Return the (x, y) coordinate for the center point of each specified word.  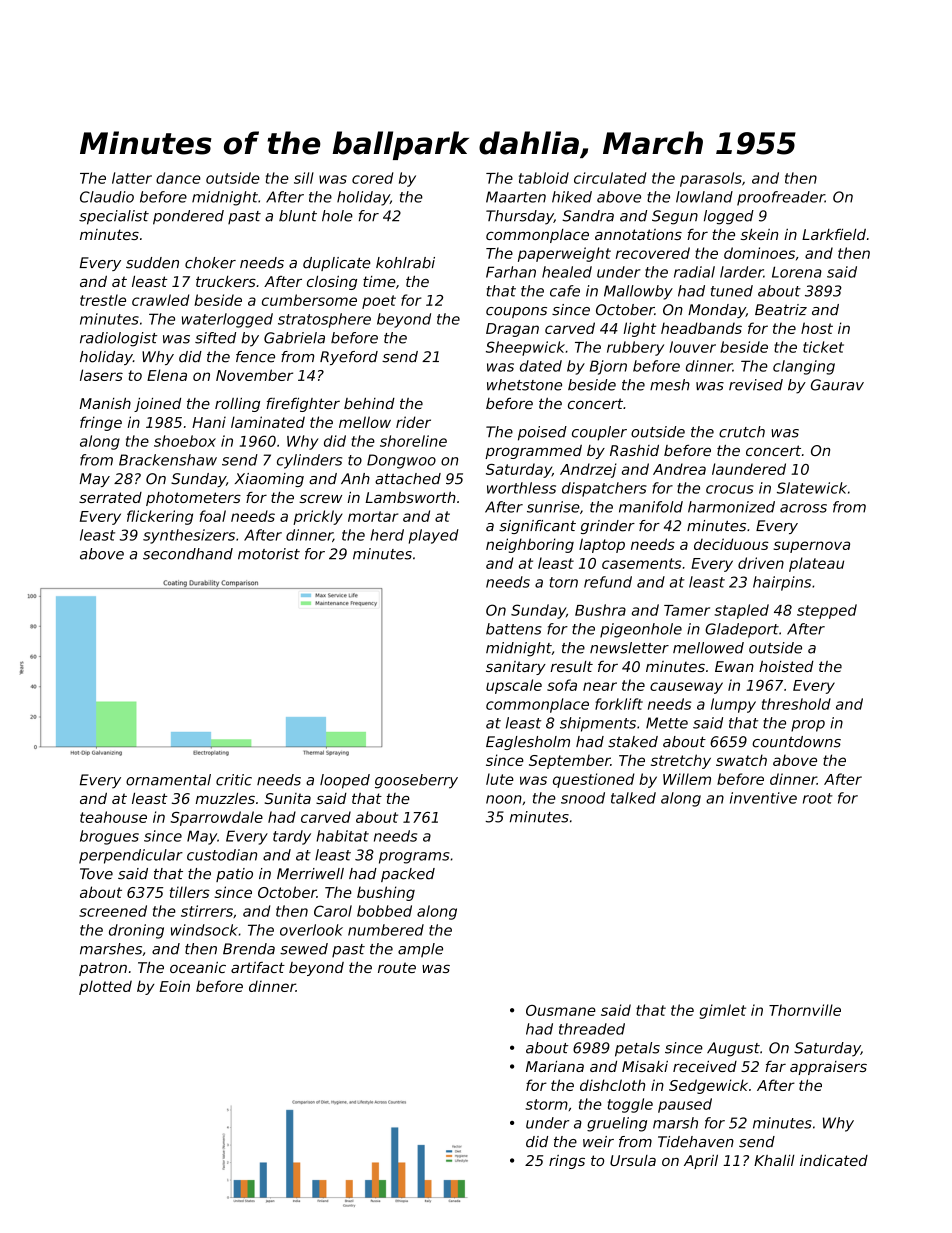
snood (583, 798)
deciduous (731, 544)
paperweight (564, 254)
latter (132, 178)
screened (113, 911)
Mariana (555, 1066)
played (434, 536)
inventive (763, 798)
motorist (269, 554)
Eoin (175, 986)
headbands (701, 328)
